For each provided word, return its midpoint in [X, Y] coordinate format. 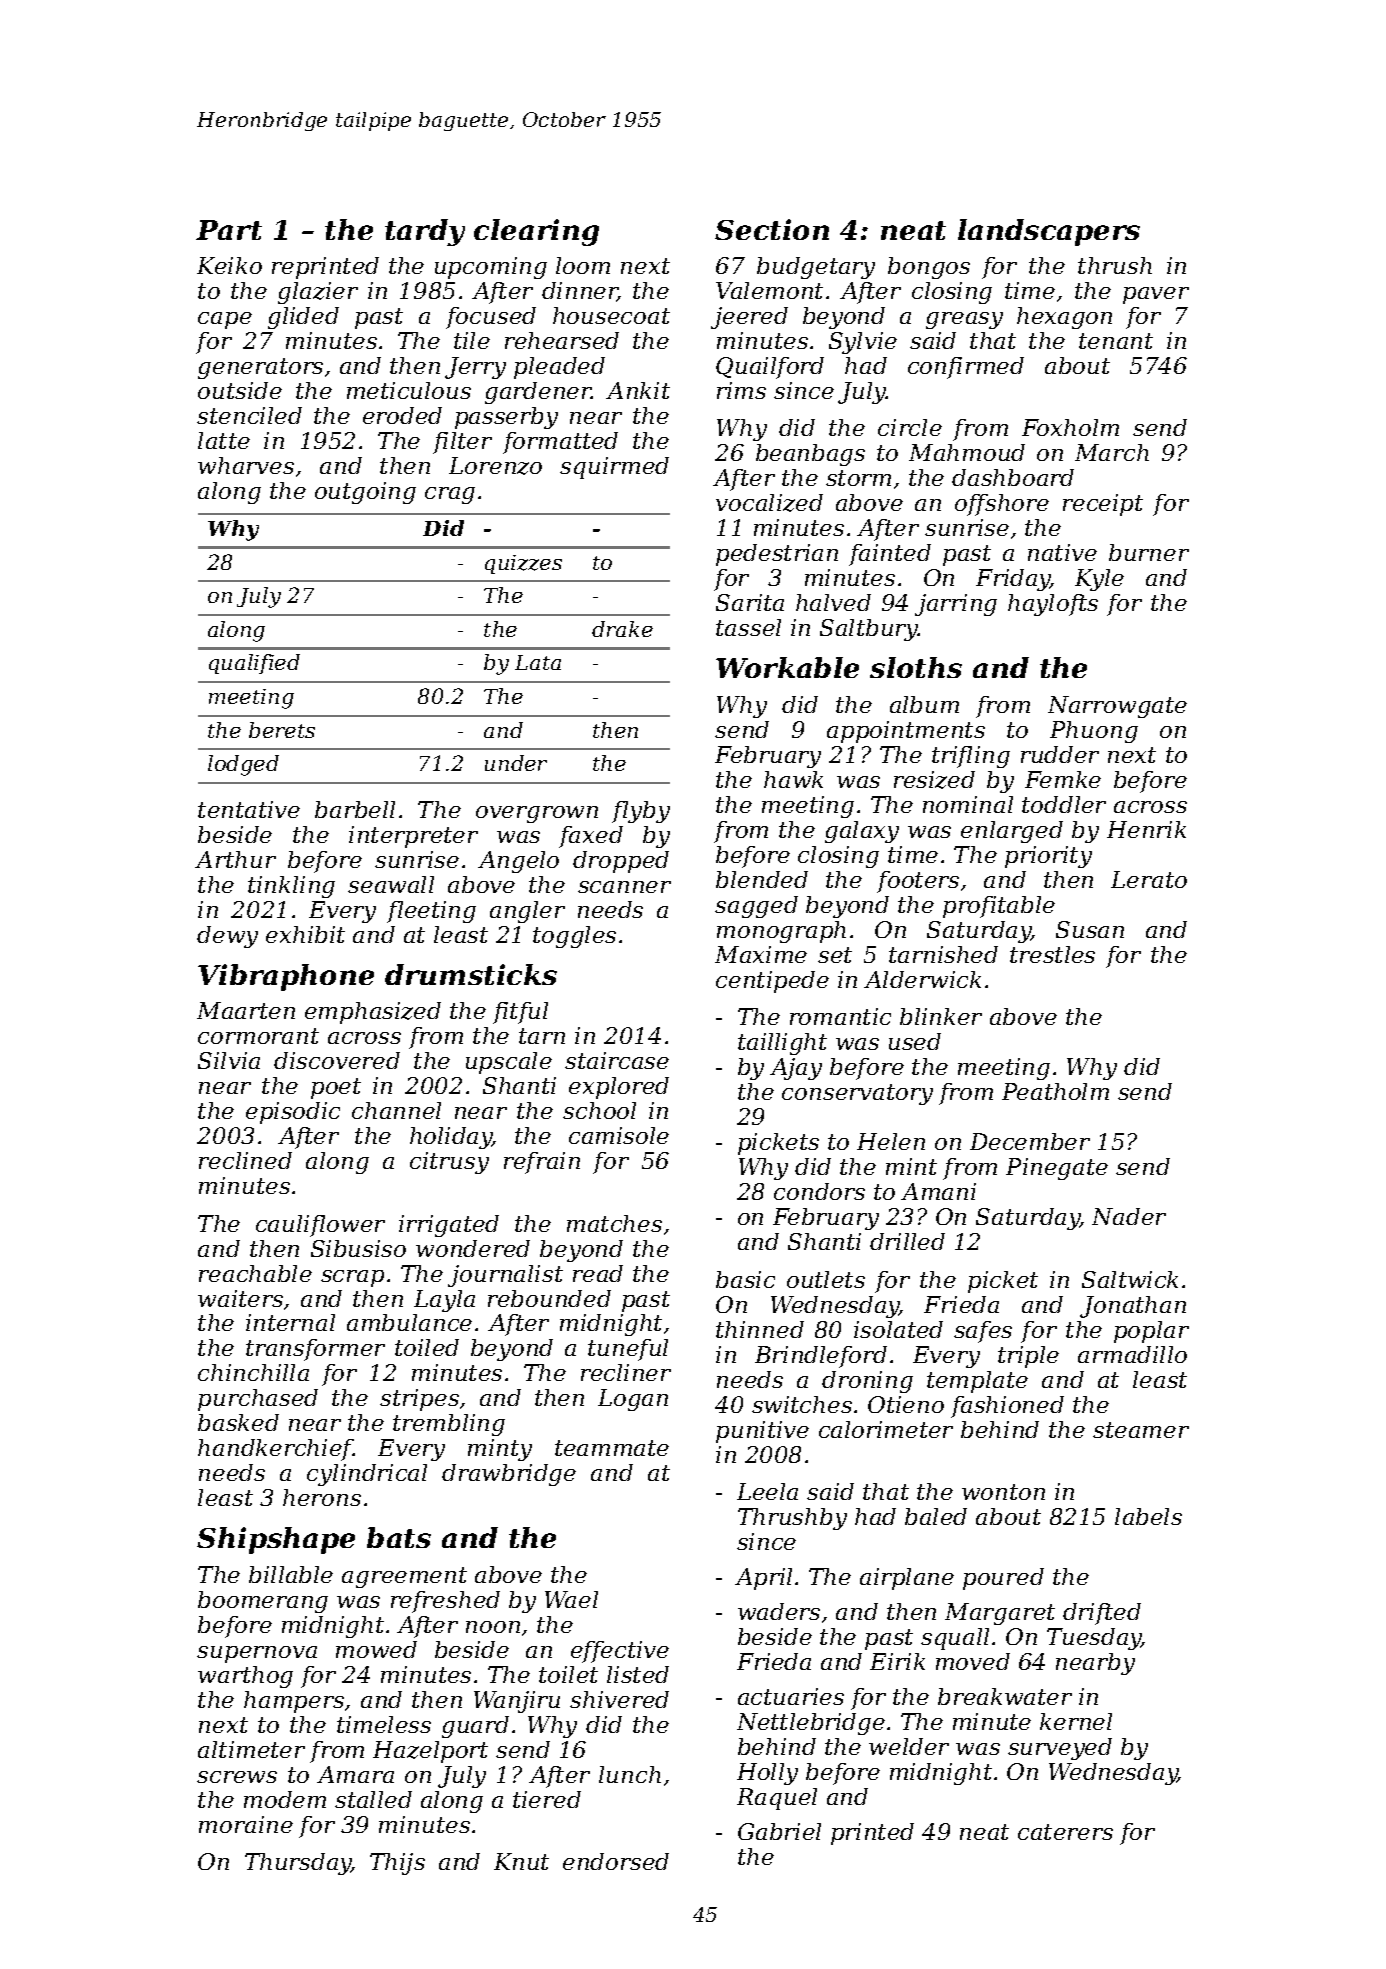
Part [229, 230]
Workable [787, 667]
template [977, 1382]
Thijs [397, 1864]
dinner [580, 292]
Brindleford [821, 1357]
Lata [538, 662]
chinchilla [253, 1372]
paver [1156, 295]
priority [1048, 857]
